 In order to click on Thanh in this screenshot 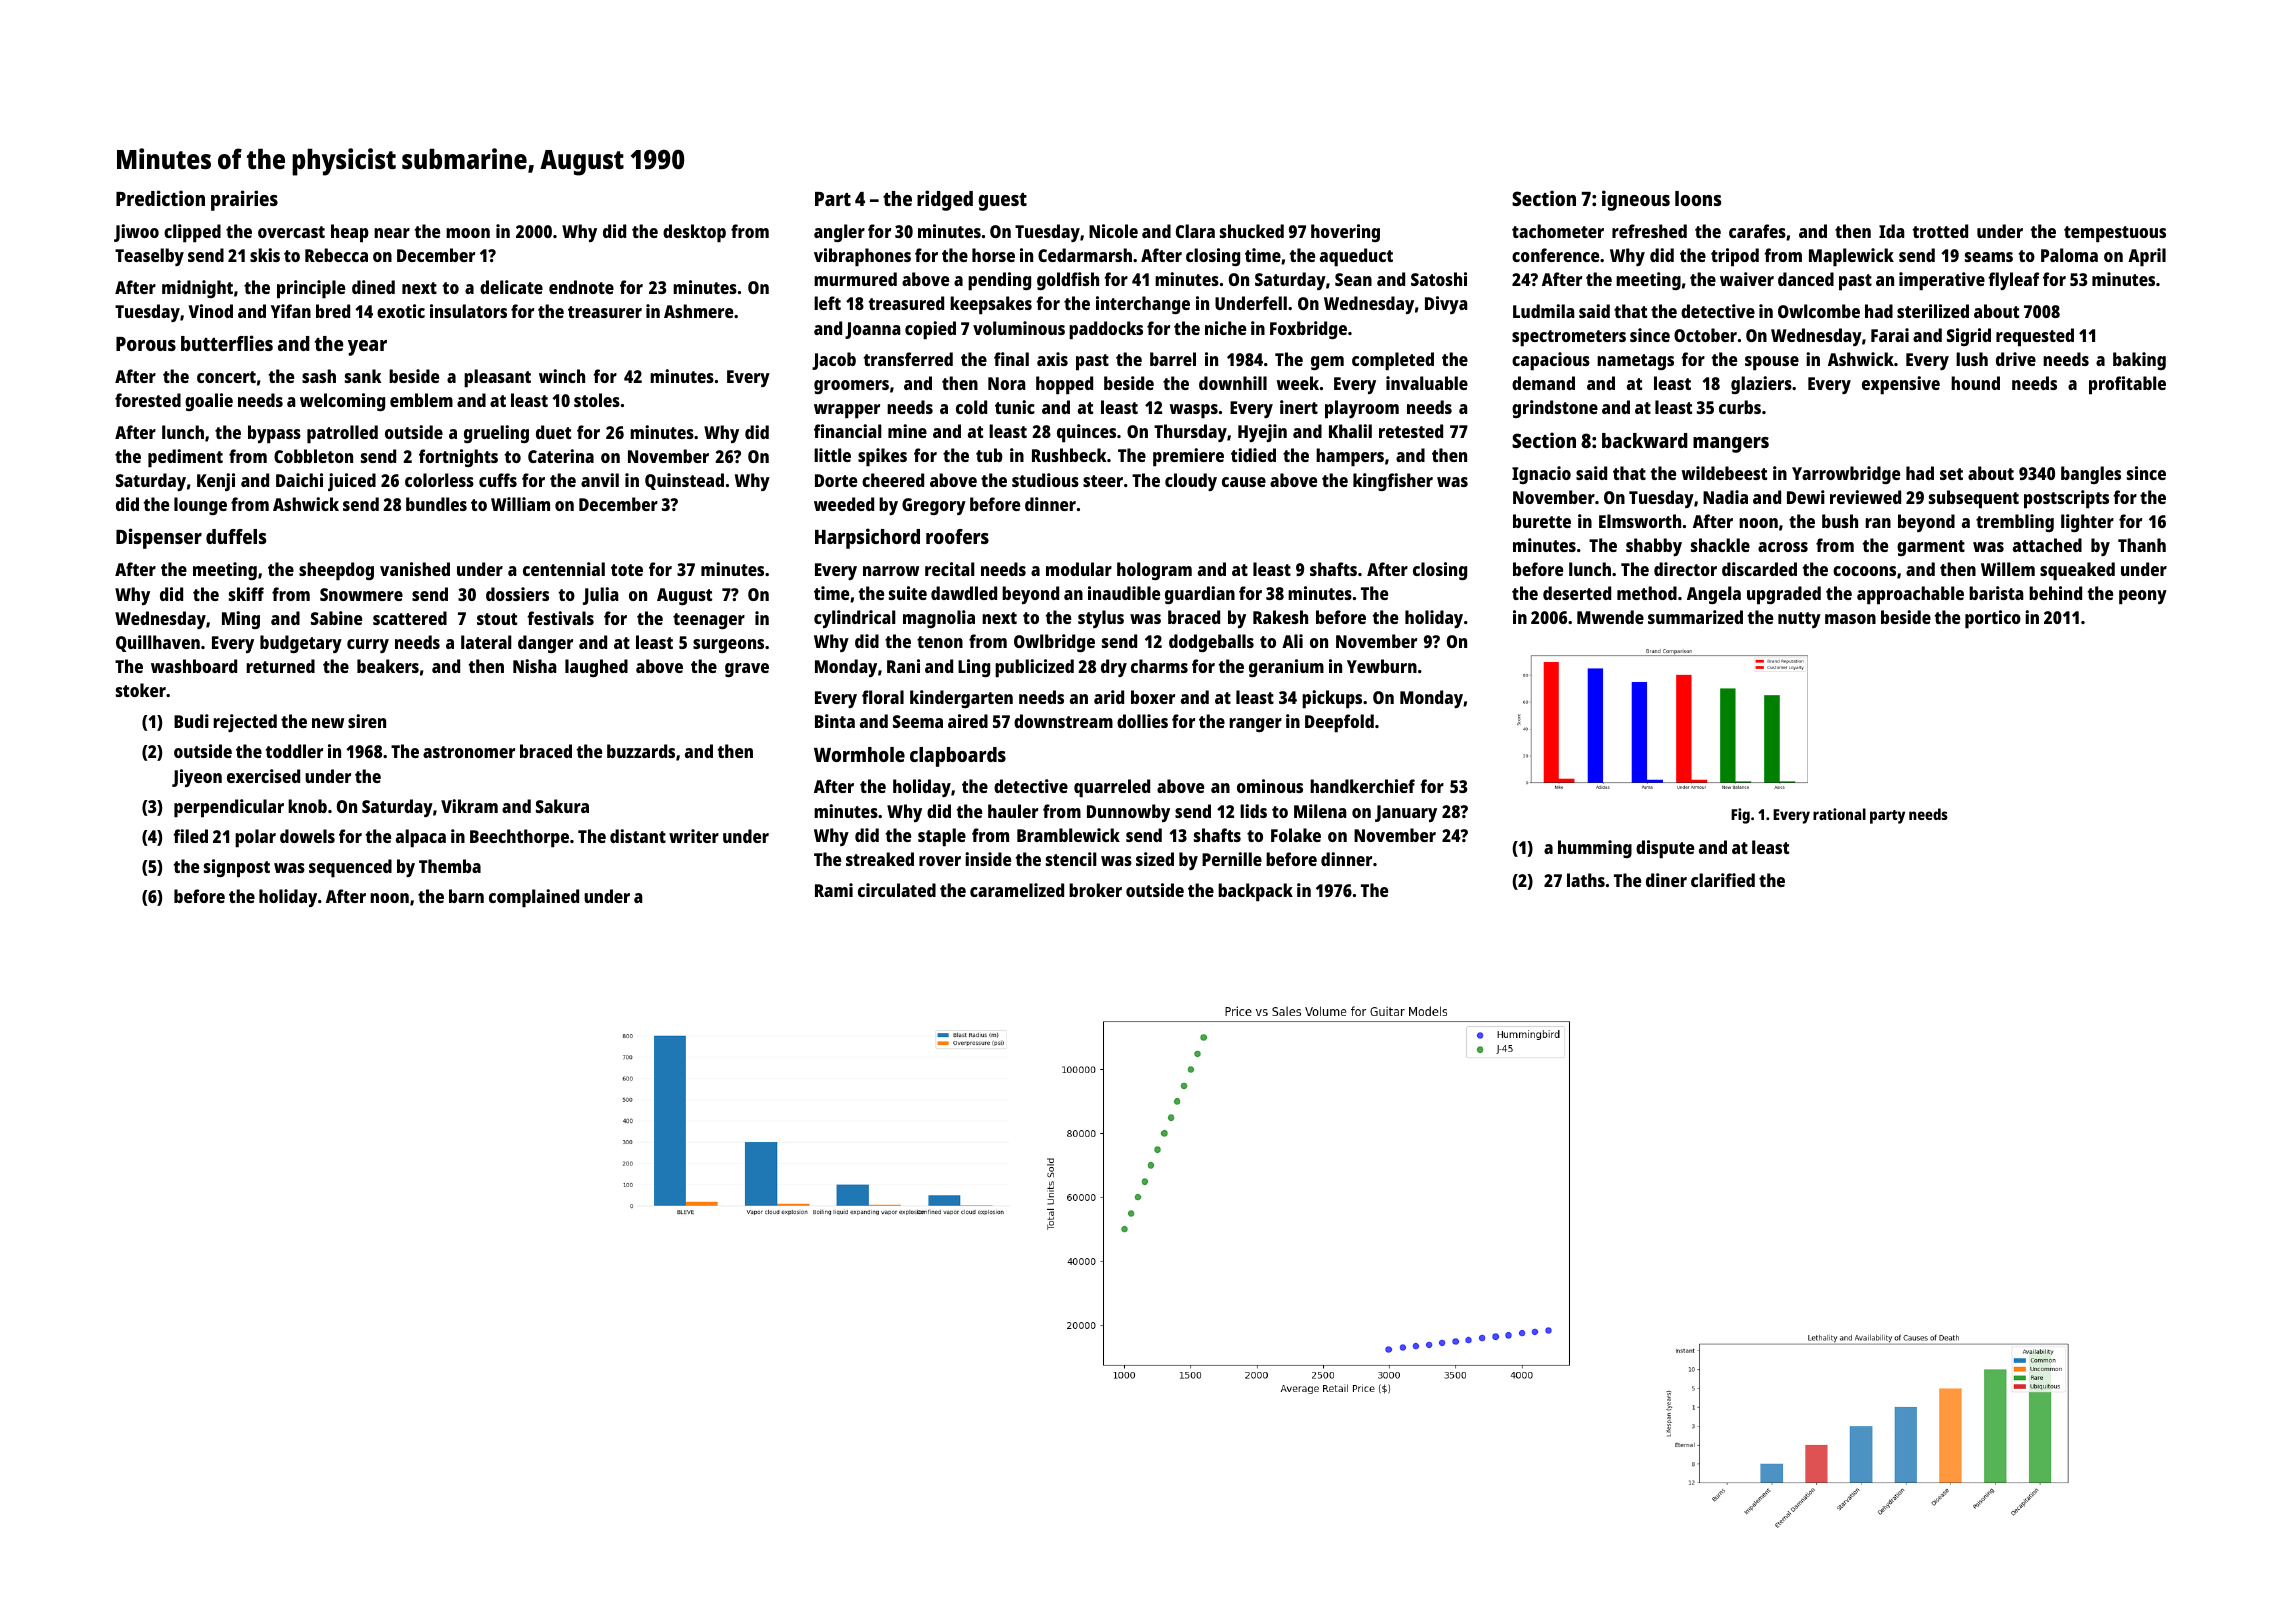, I will do `click(2142, 545)`.
